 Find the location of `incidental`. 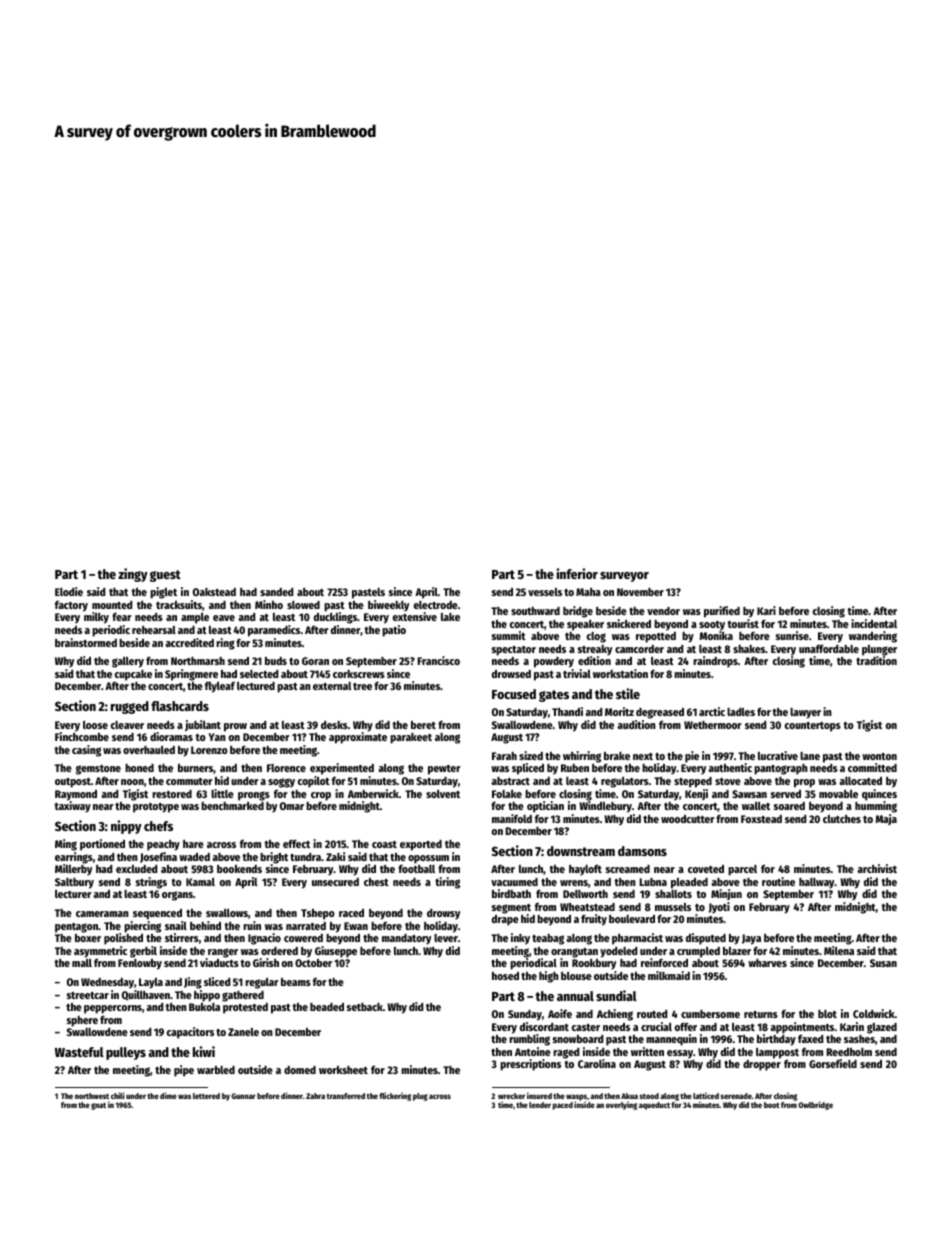

incidental is located at coordinates (874, 623).
